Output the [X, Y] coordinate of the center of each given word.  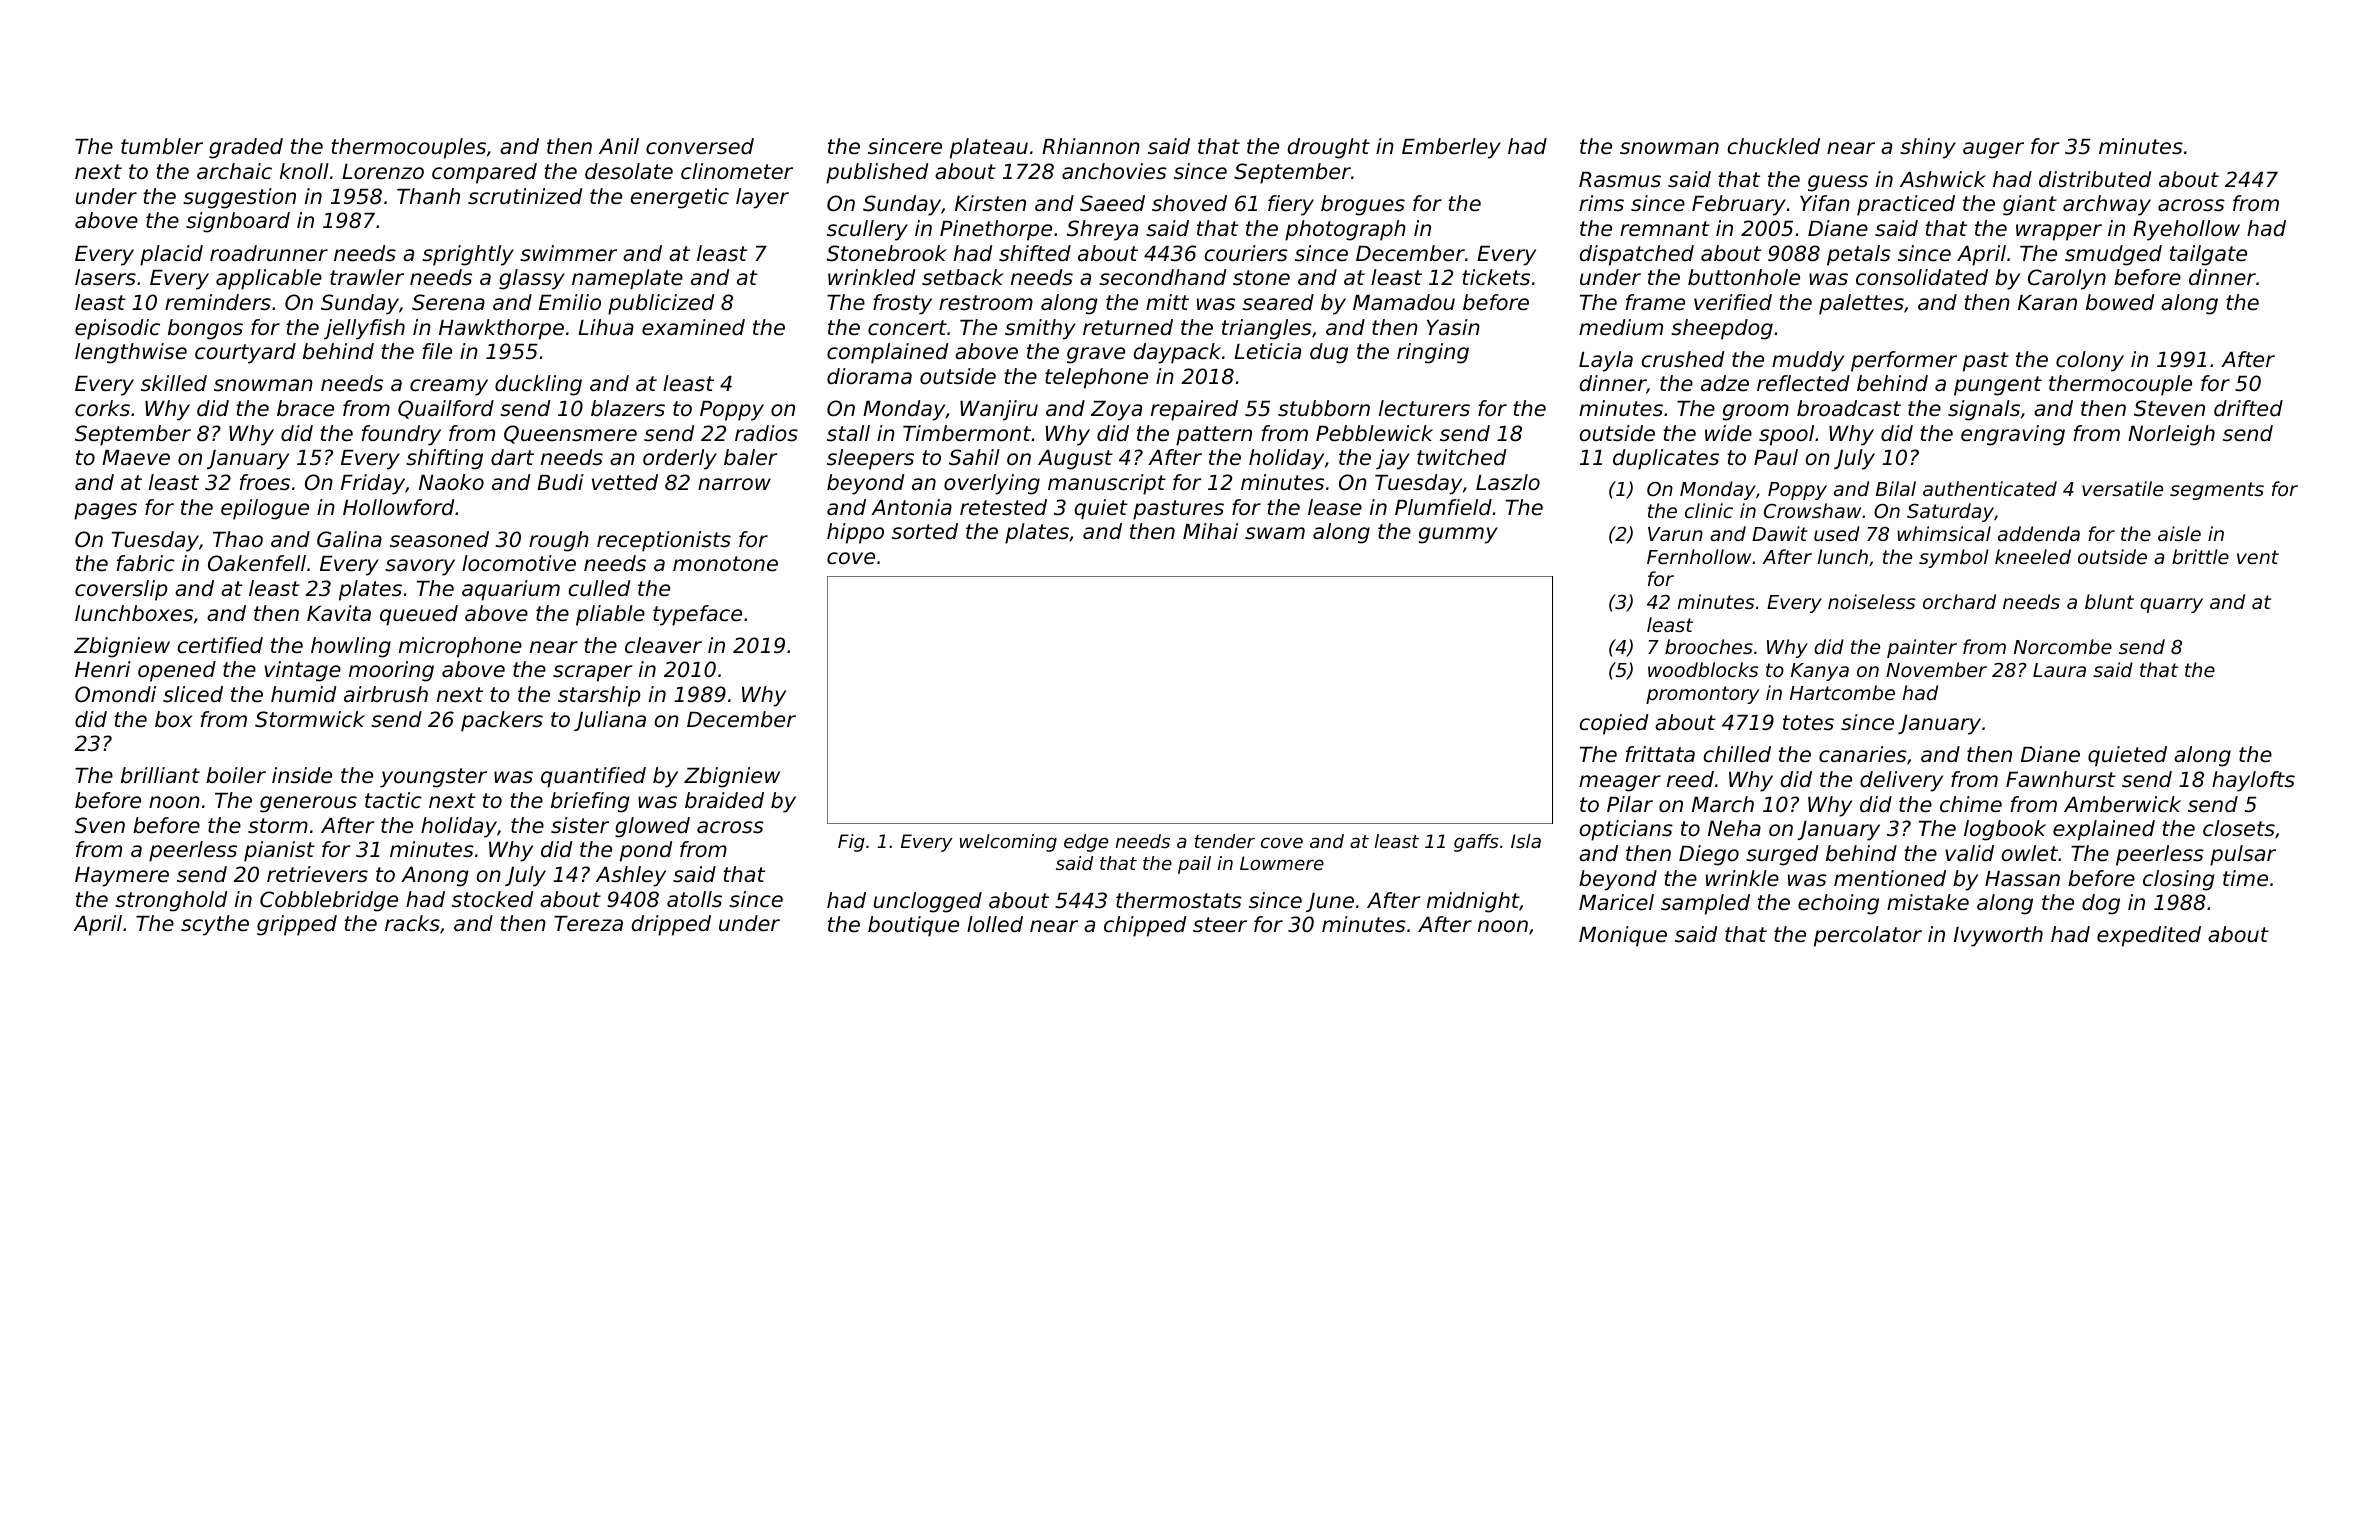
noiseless [1871, 601]
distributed [2095, 179]
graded [246, 148]
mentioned [1890, 878]
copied [1614, 724]
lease [1335, 507]
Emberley [1451, 148]
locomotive [519, 563]
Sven [100, 825]
